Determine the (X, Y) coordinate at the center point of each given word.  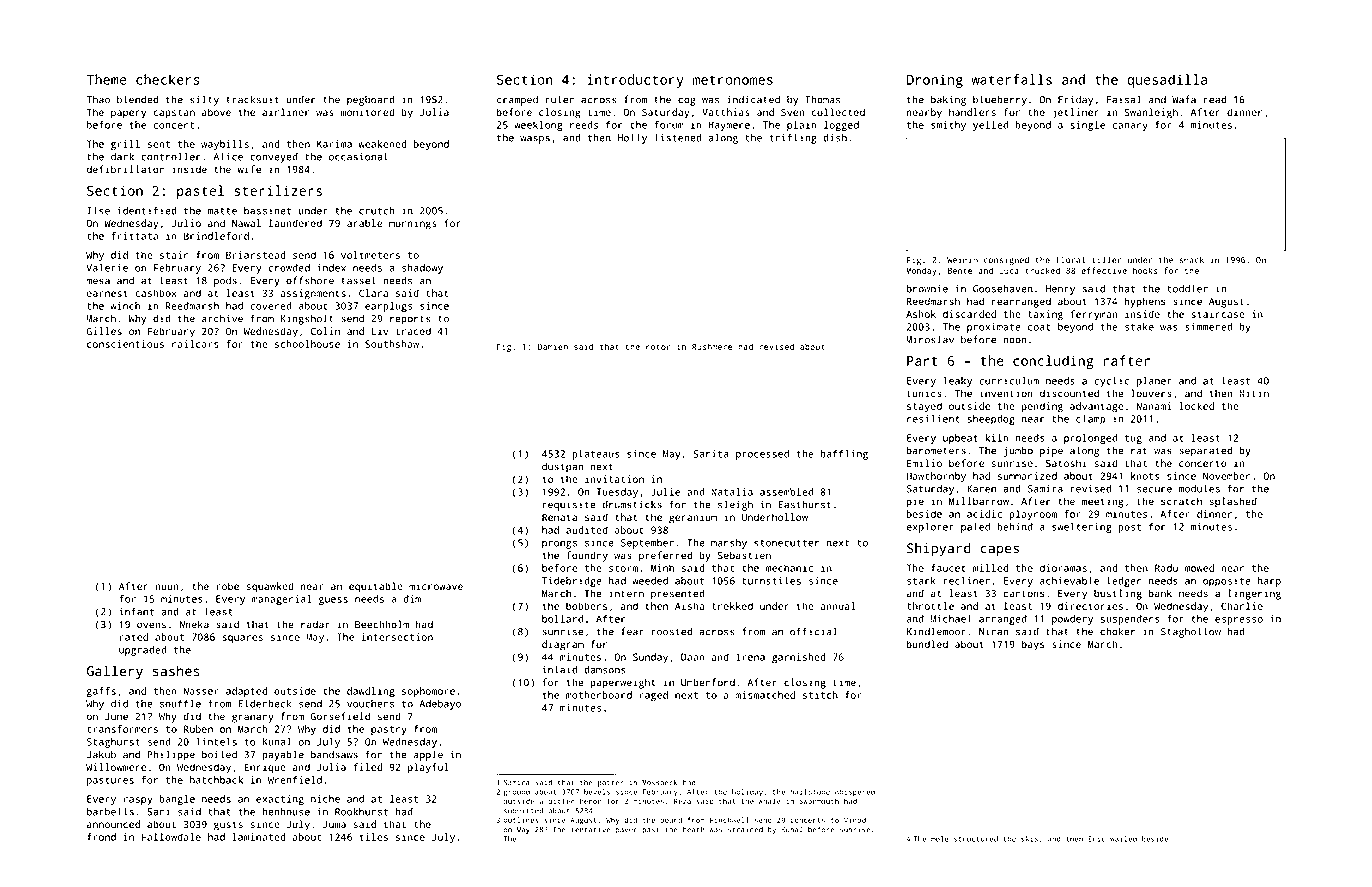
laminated (259, 837)
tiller (1106, 260)
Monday (921, 271)
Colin (325, 331)
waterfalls (1011, 79)
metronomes (733, 80)
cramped (517, 100)
